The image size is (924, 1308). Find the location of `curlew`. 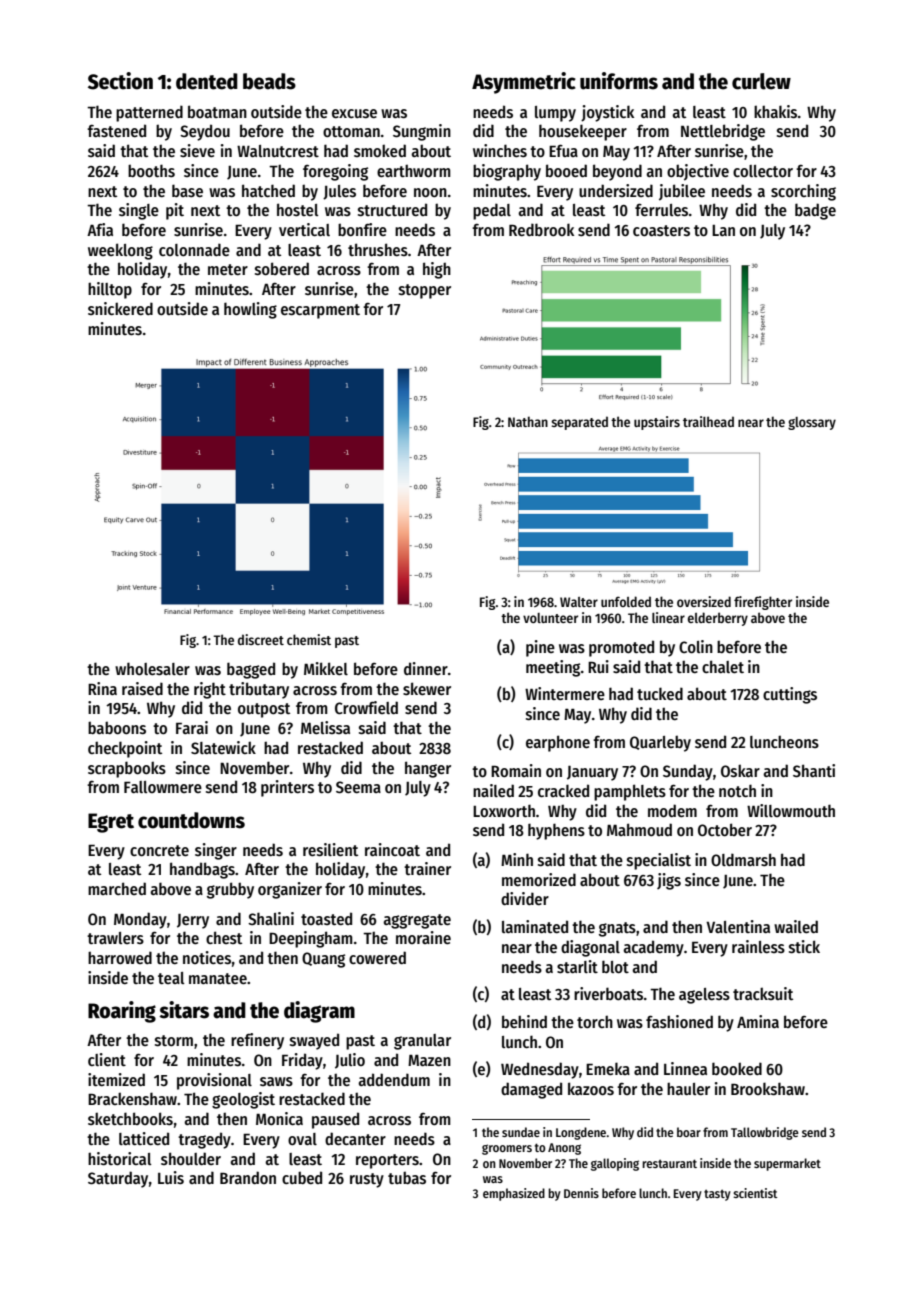

curlew is located at coordinates (761, 81).
